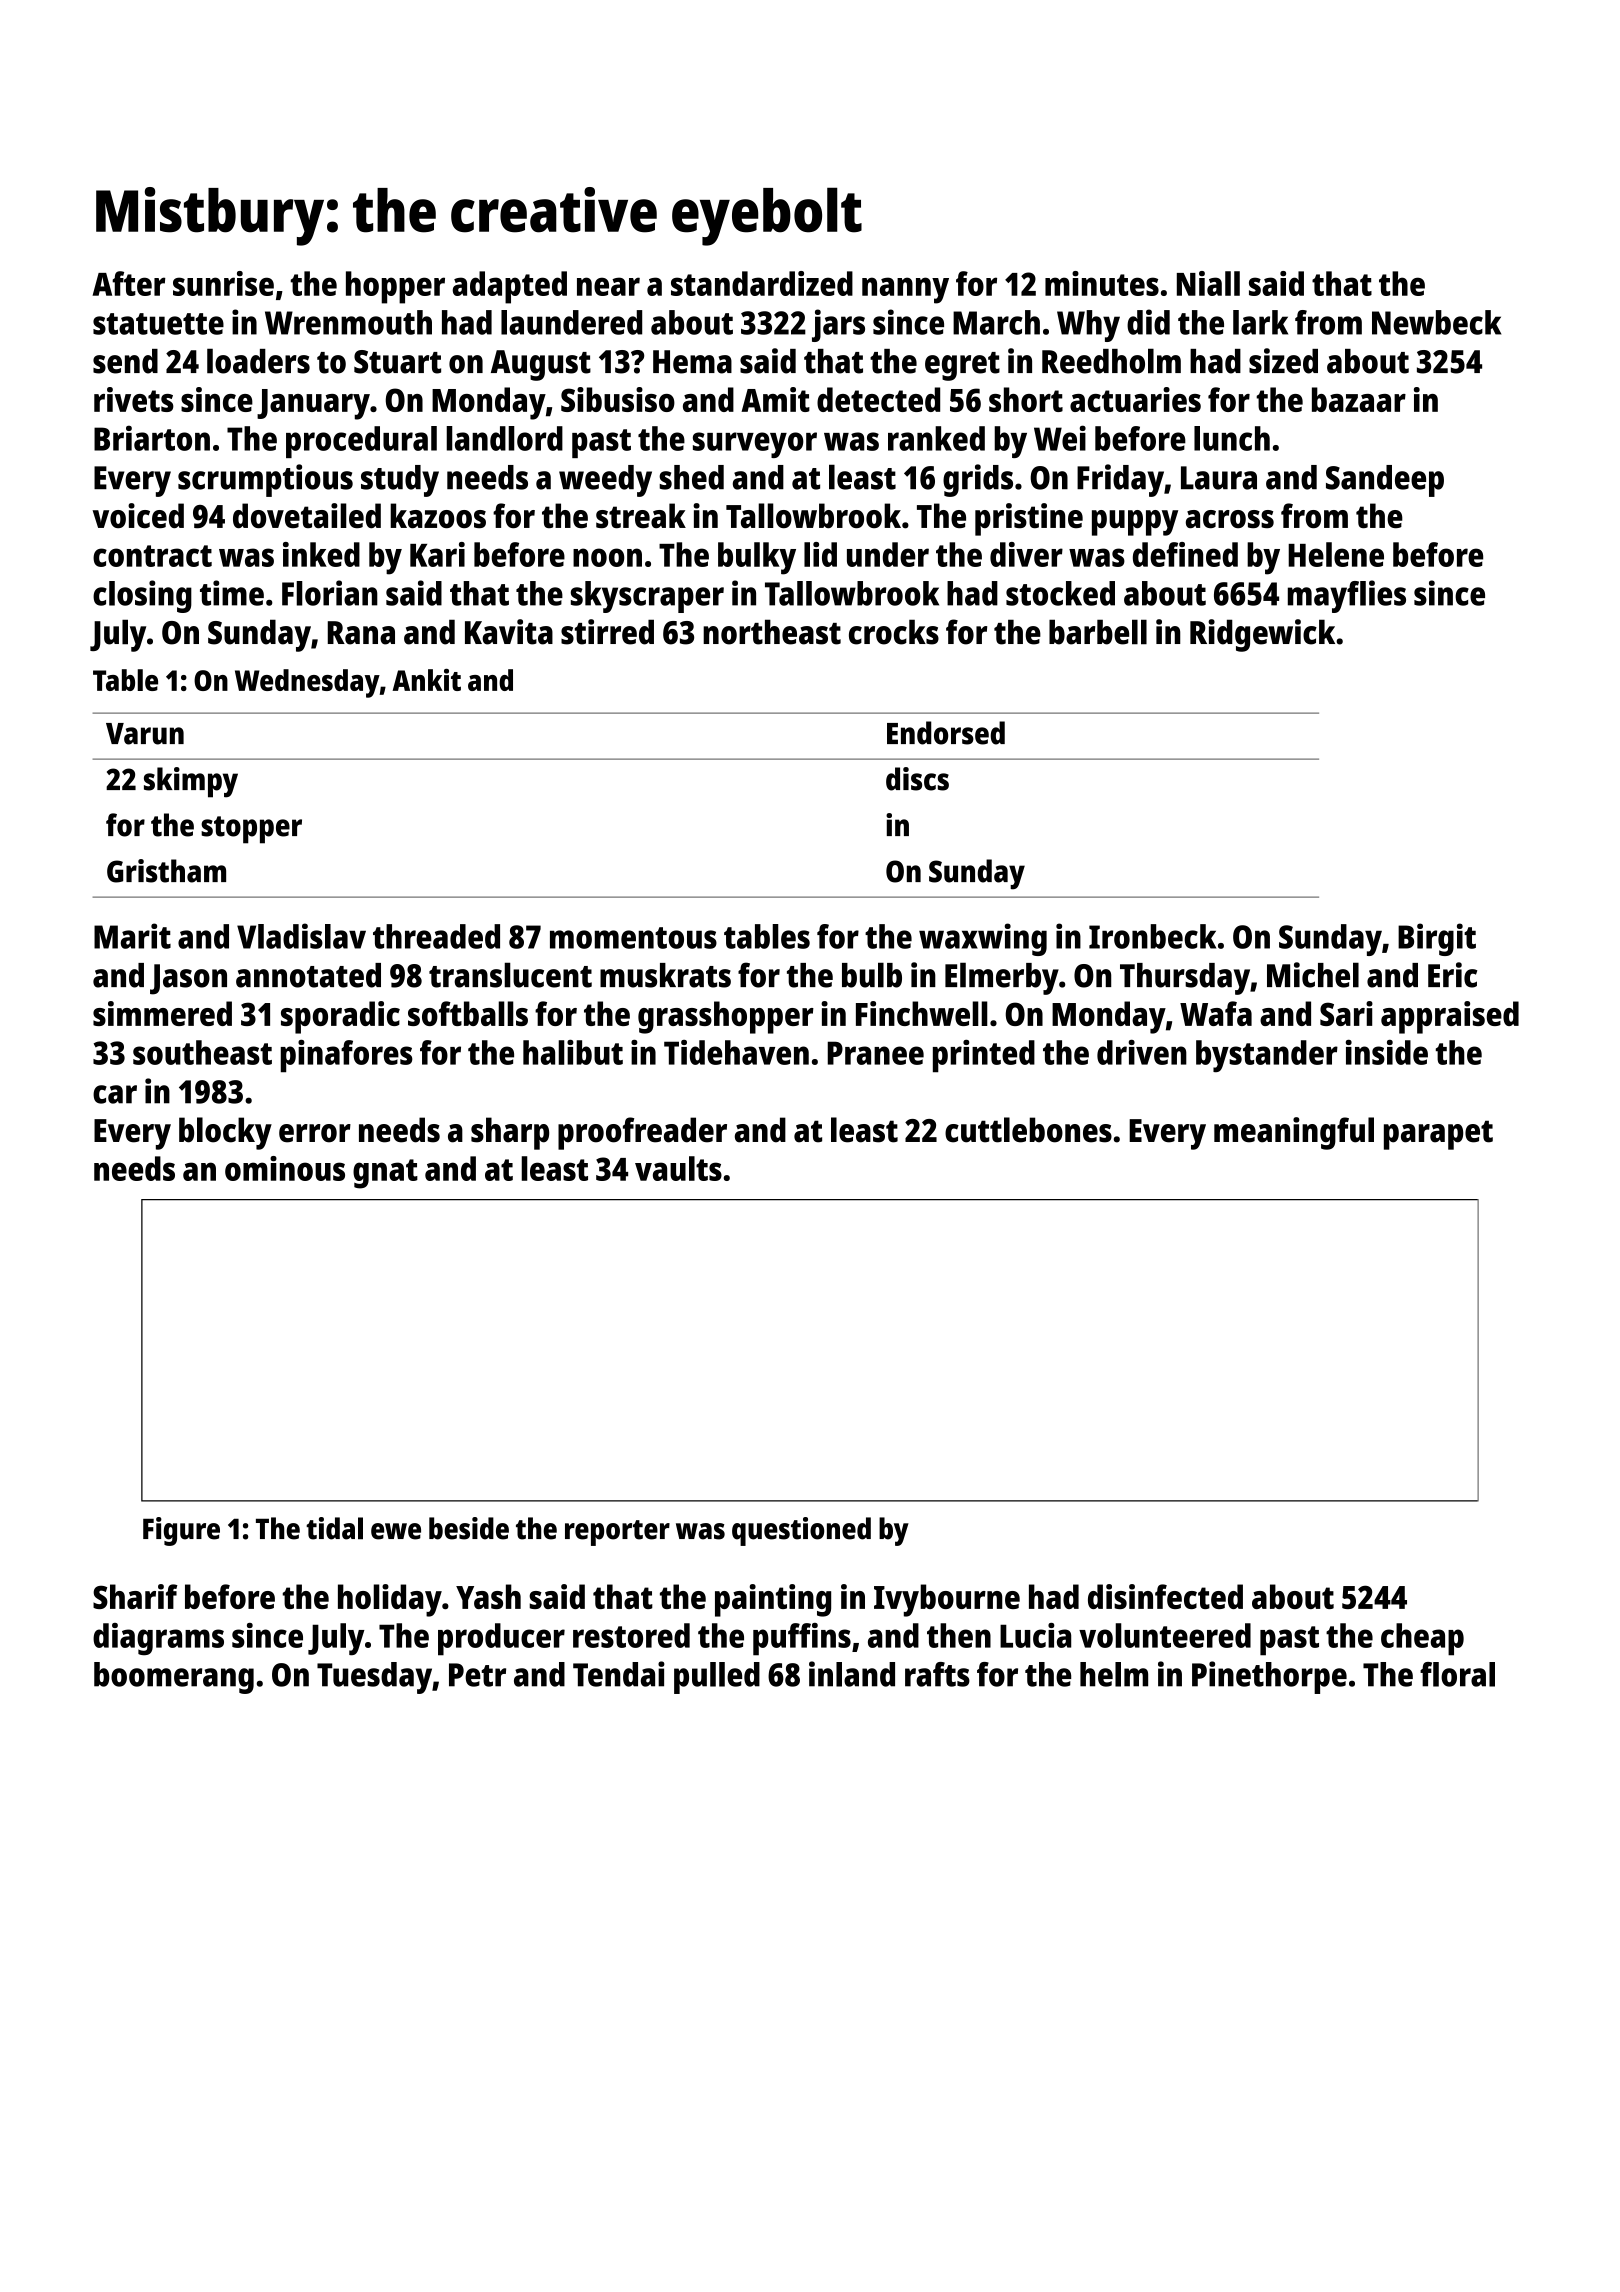 The width and height of the page is (1620, 2292). Describe the element at coordinates (1165, 1596) in the page. I see `disinfected` at that location.
